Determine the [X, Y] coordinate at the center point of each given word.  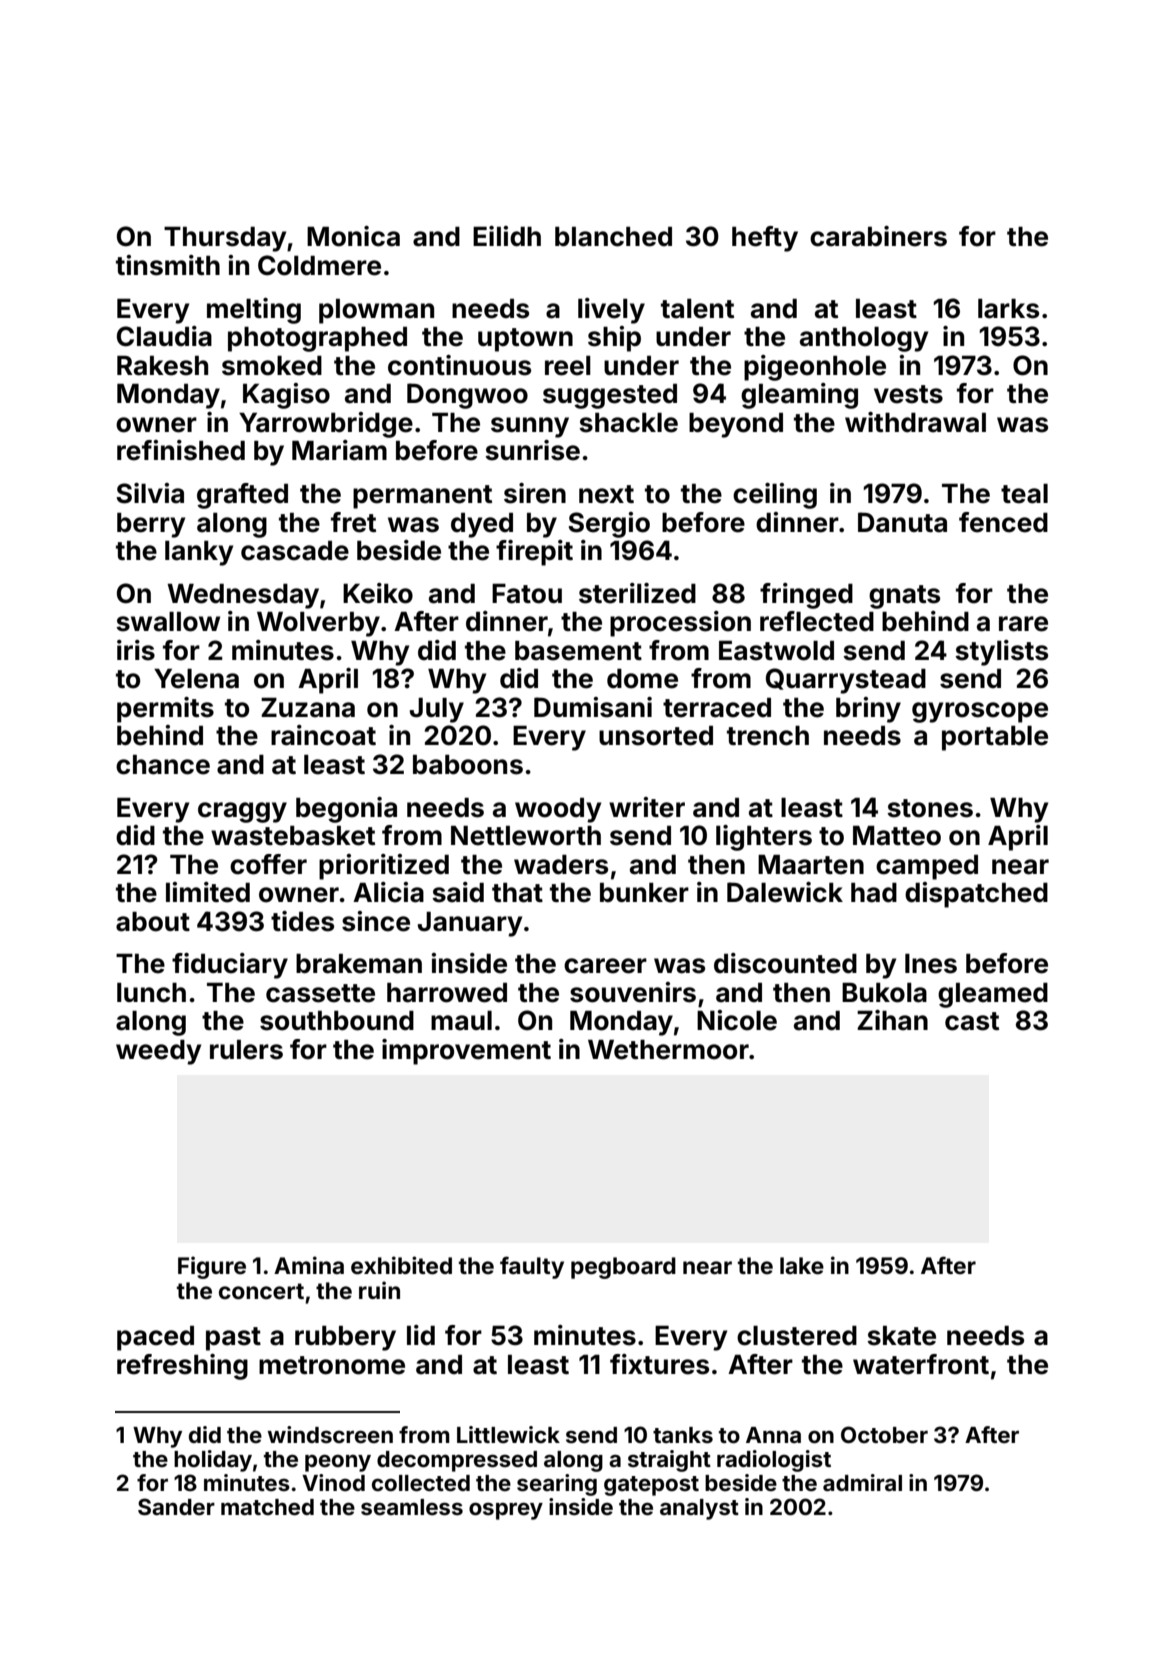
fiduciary [230, 966]
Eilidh [507, 236]
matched [267, 1507]
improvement [466, 1052]
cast [972, 1021]
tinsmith [168, 265]
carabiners [878, 236]
